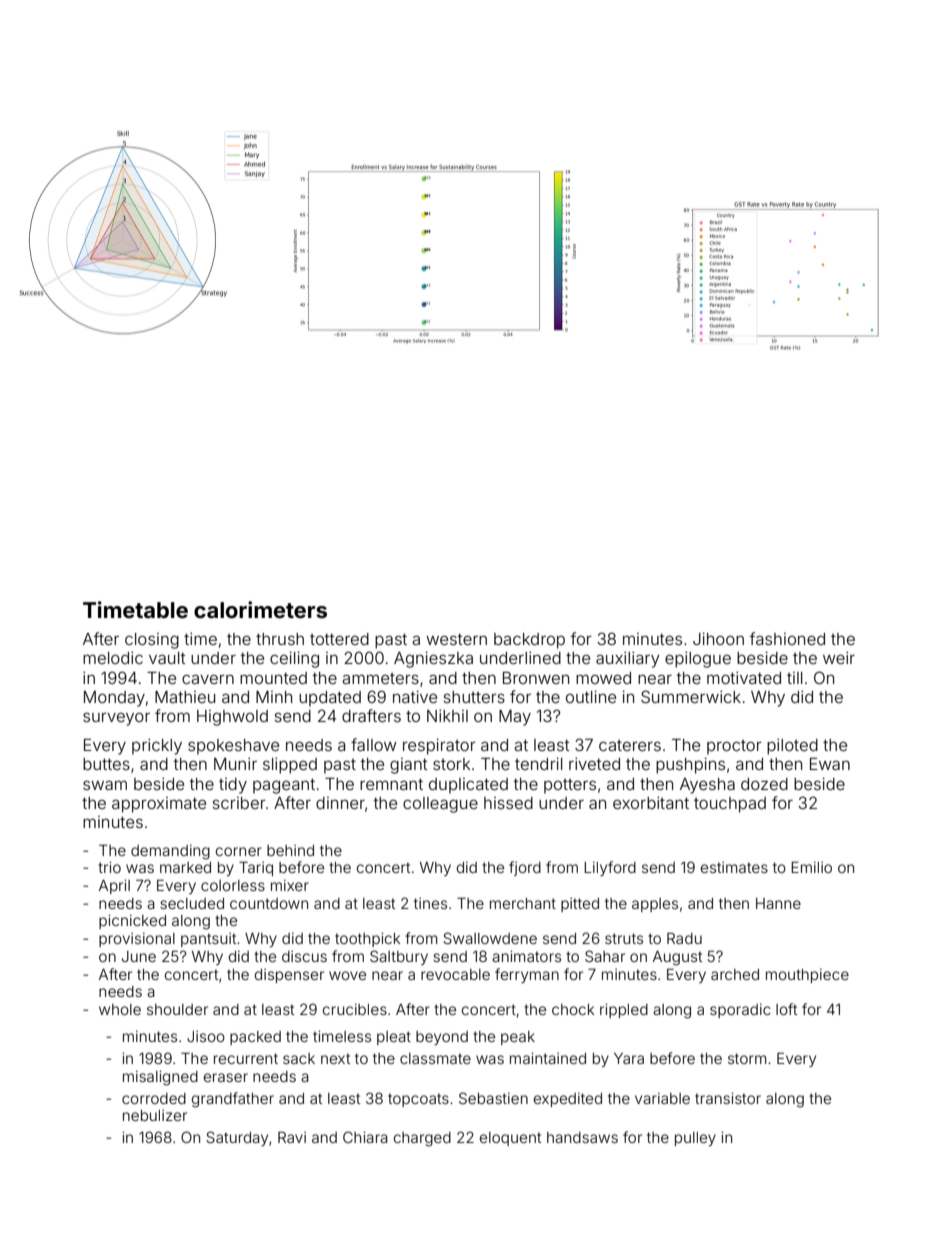 The image size is (952, 1233). Describe the element at coordinates (340, 803) in the document. I see `dinner` at that location.
